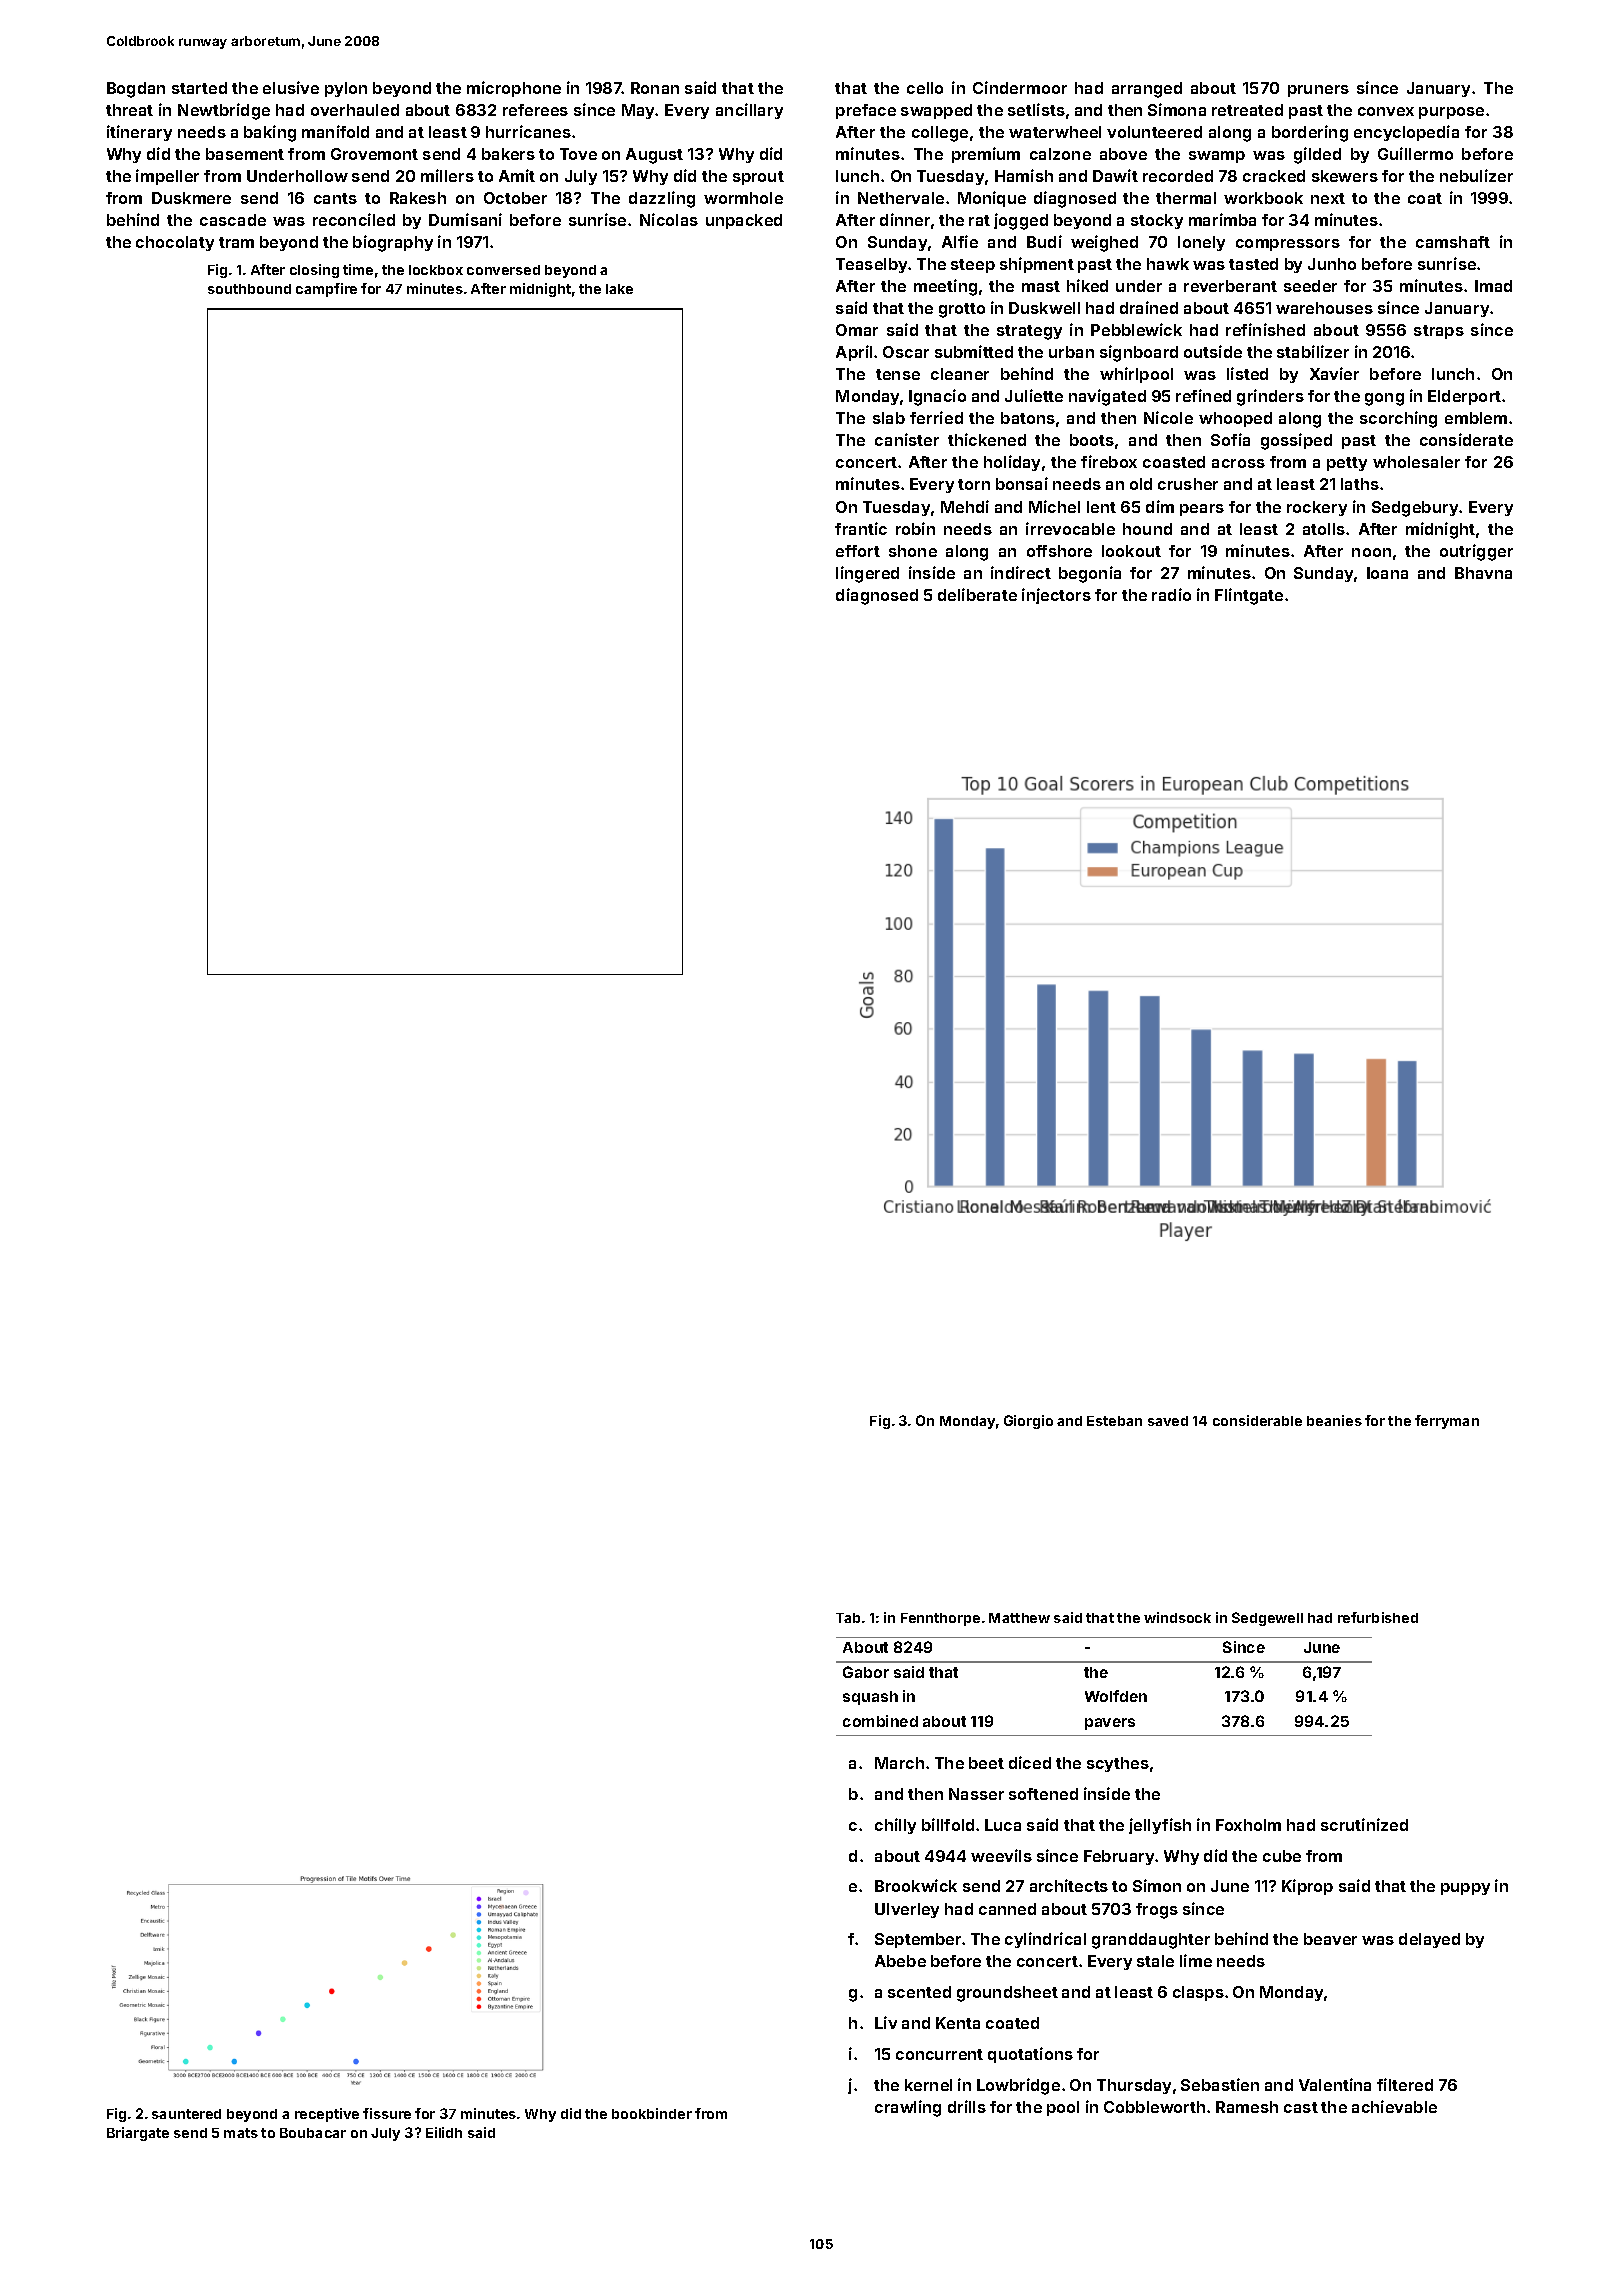  Describe the element at coordinates (1171, 594) in the page. I see `radio` at that location.
